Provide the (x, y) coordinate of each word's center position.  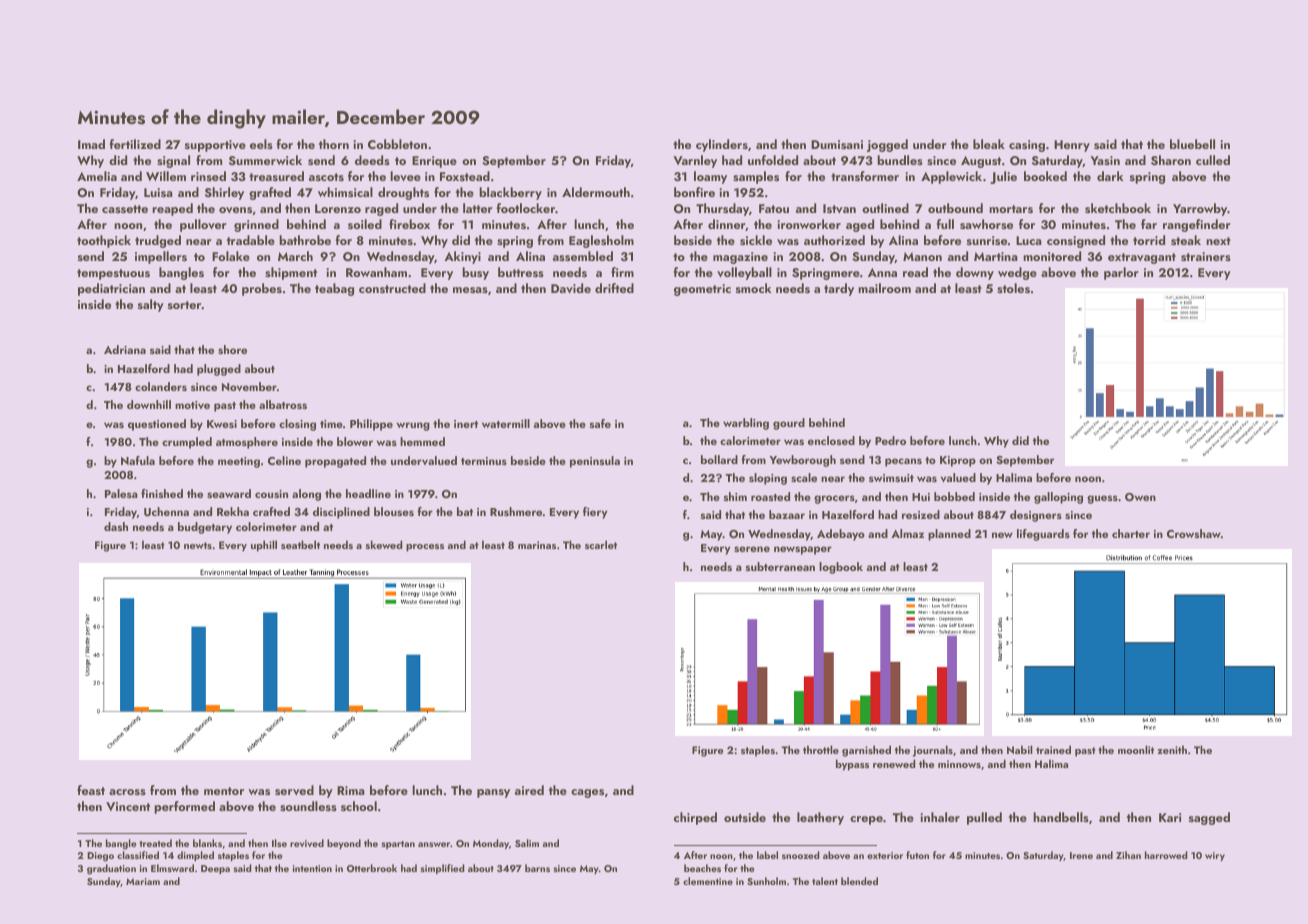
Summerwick (265, 160)
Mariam (143, 881)
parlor (1121, 273)
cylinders (722, 145)
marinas (537, 545)
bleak (989, 144)
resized (921, 514)
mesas (470, 290)
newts (198, 545)
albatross (283, 404)
